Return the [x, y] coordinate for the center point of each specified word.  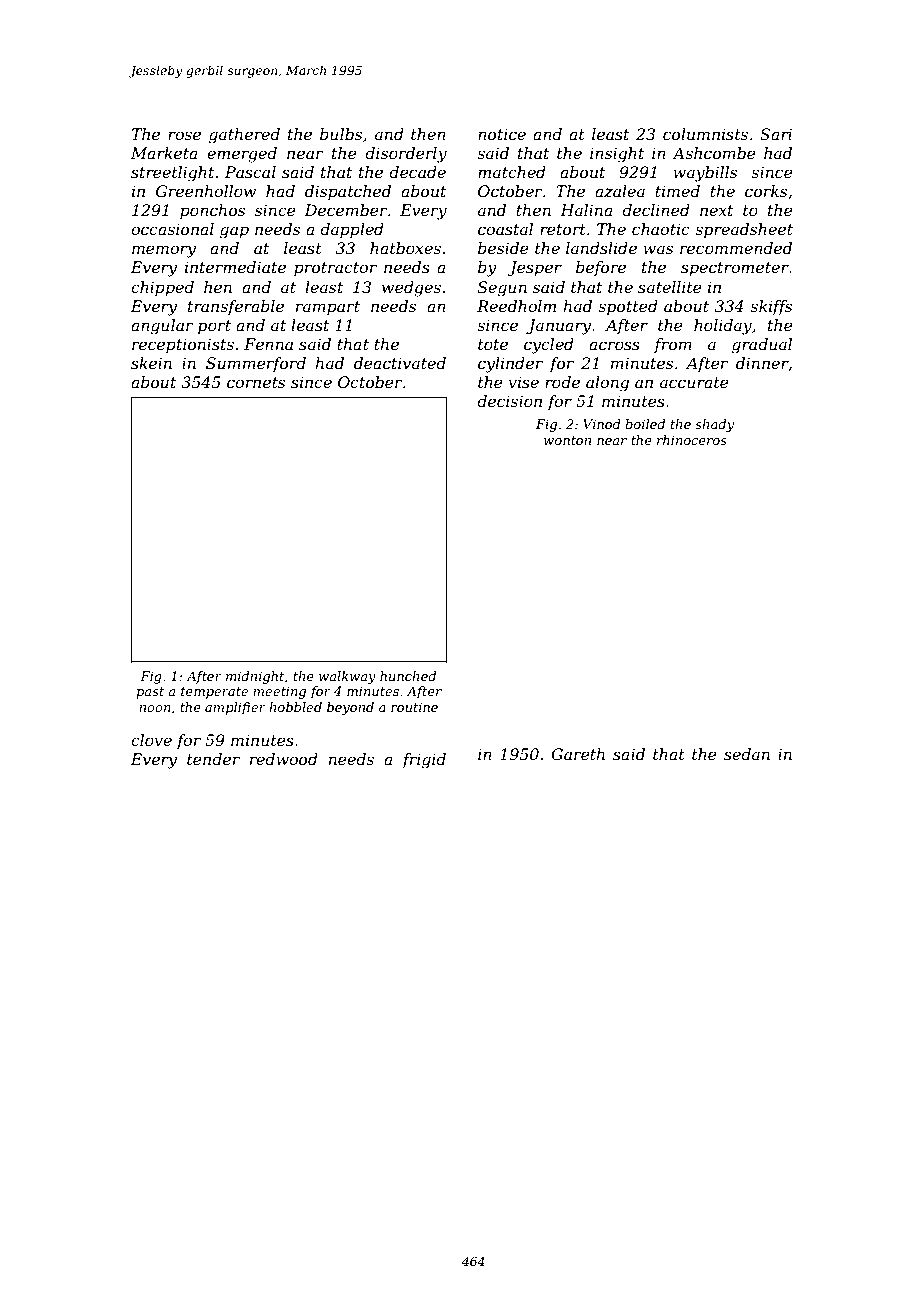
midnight [255, 677]
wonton [567, 440]
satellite [670, 287]
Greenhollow [206, 191]
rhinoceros [692, 440]
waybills [705, 174]
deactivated [400, 363]
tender [213, 759]
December [346, 210]
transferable [236, 307]
